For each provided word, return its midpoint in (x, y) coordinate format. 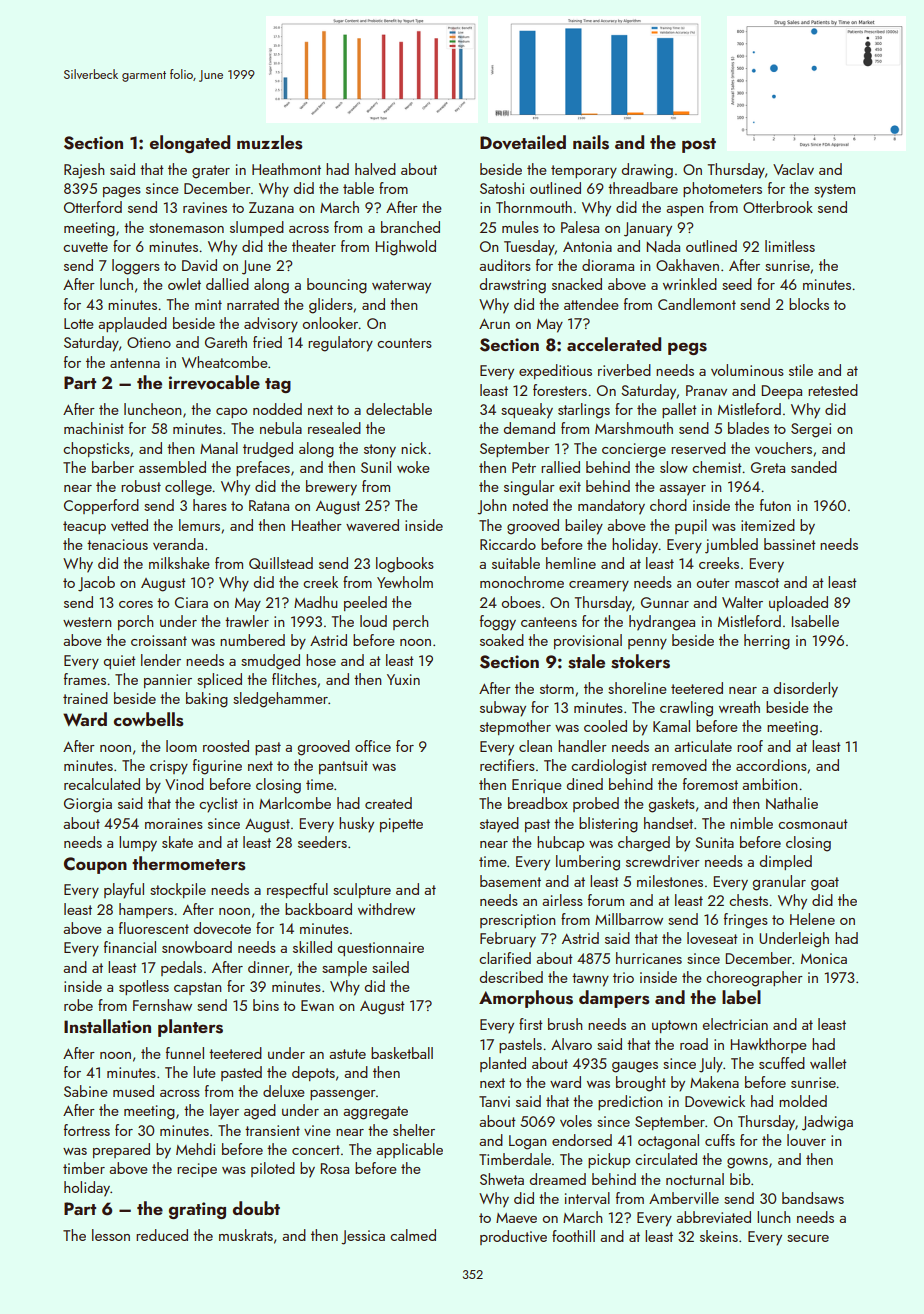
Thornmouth (534, 207)
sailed (390, 967)
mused (133, 1091)
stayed (499, 825)
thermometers (189, 863)
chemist (717, 467)
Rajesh (84, 171)
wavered (372, 525)
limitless (790, 246)
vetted (129, 525)
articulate (703, 746)
